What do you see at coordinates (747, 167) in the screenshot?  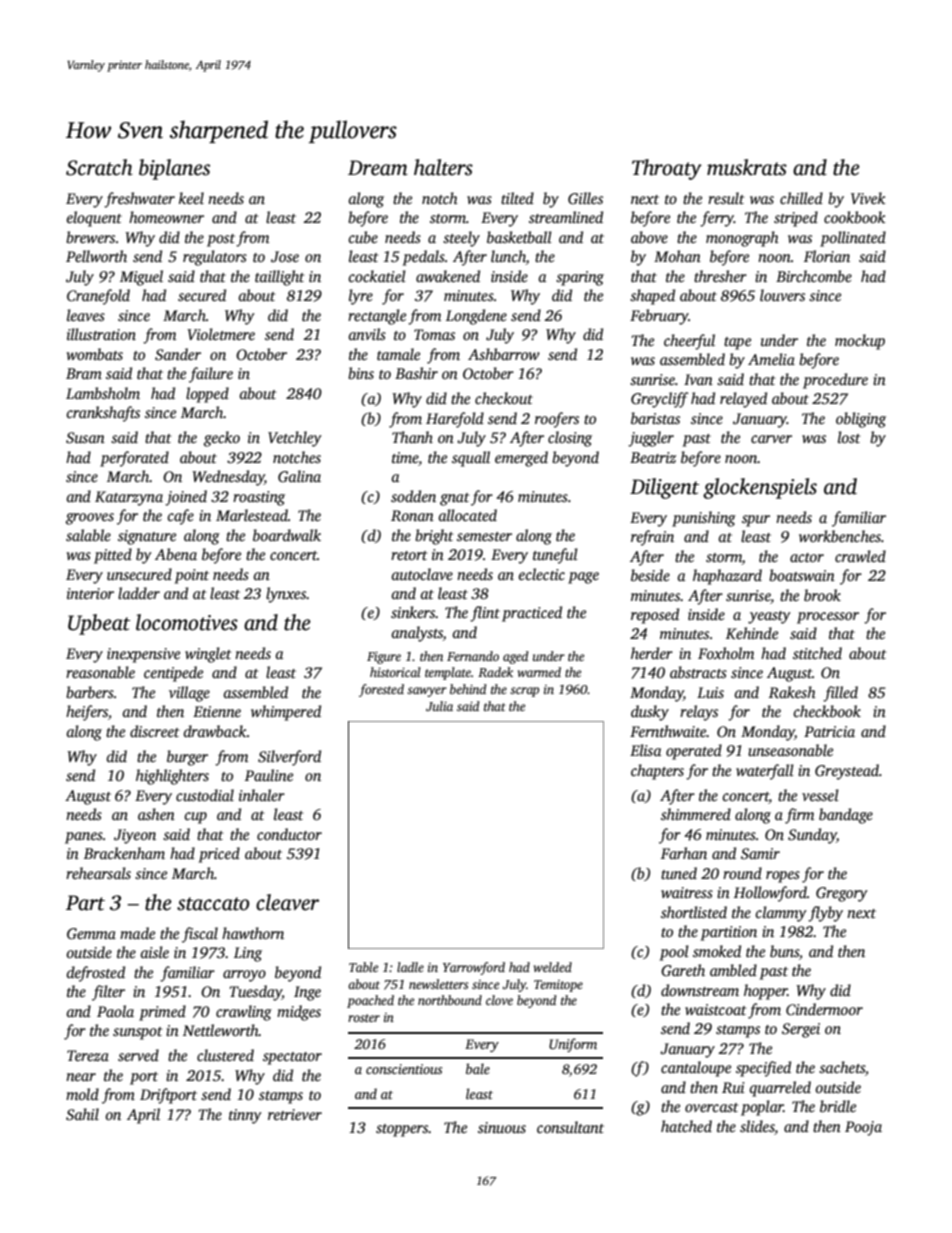 I see `muskrats` at bounding box center [747, 167].
